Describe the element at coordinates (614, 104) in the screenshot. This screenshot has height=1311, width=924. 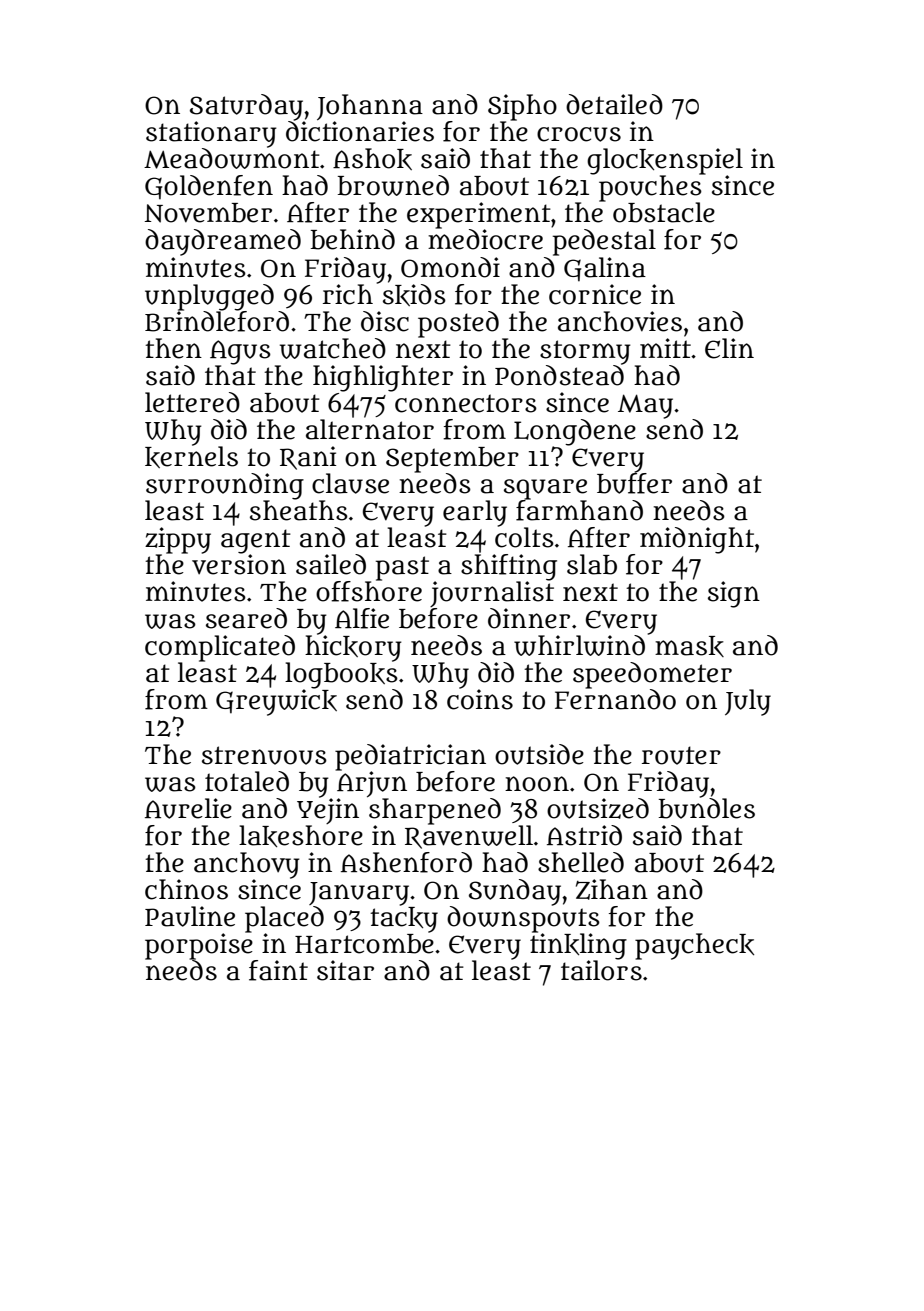
I see `detailed` at that location.
